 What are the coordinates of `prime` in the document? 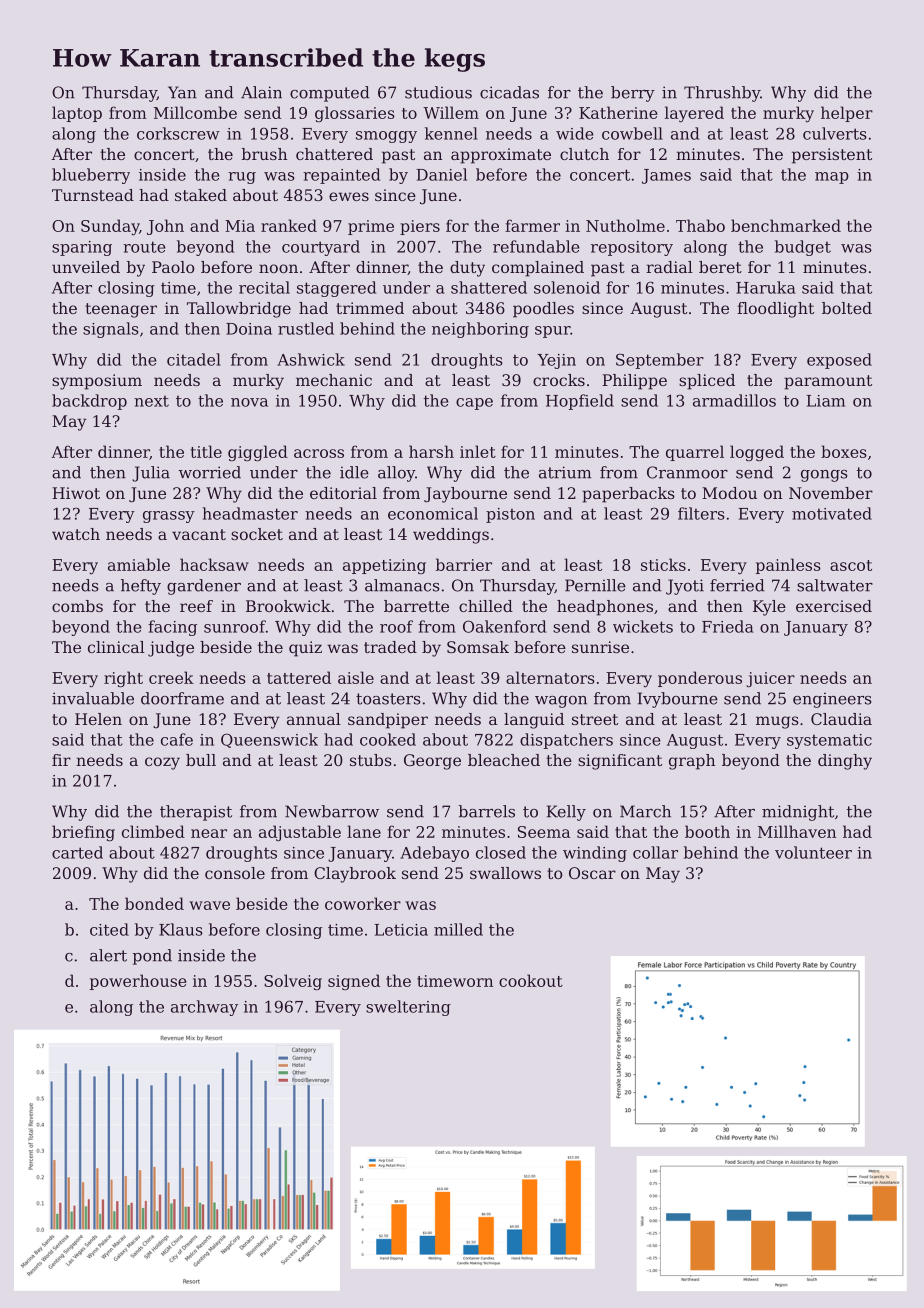 It's located at (371, 227).
